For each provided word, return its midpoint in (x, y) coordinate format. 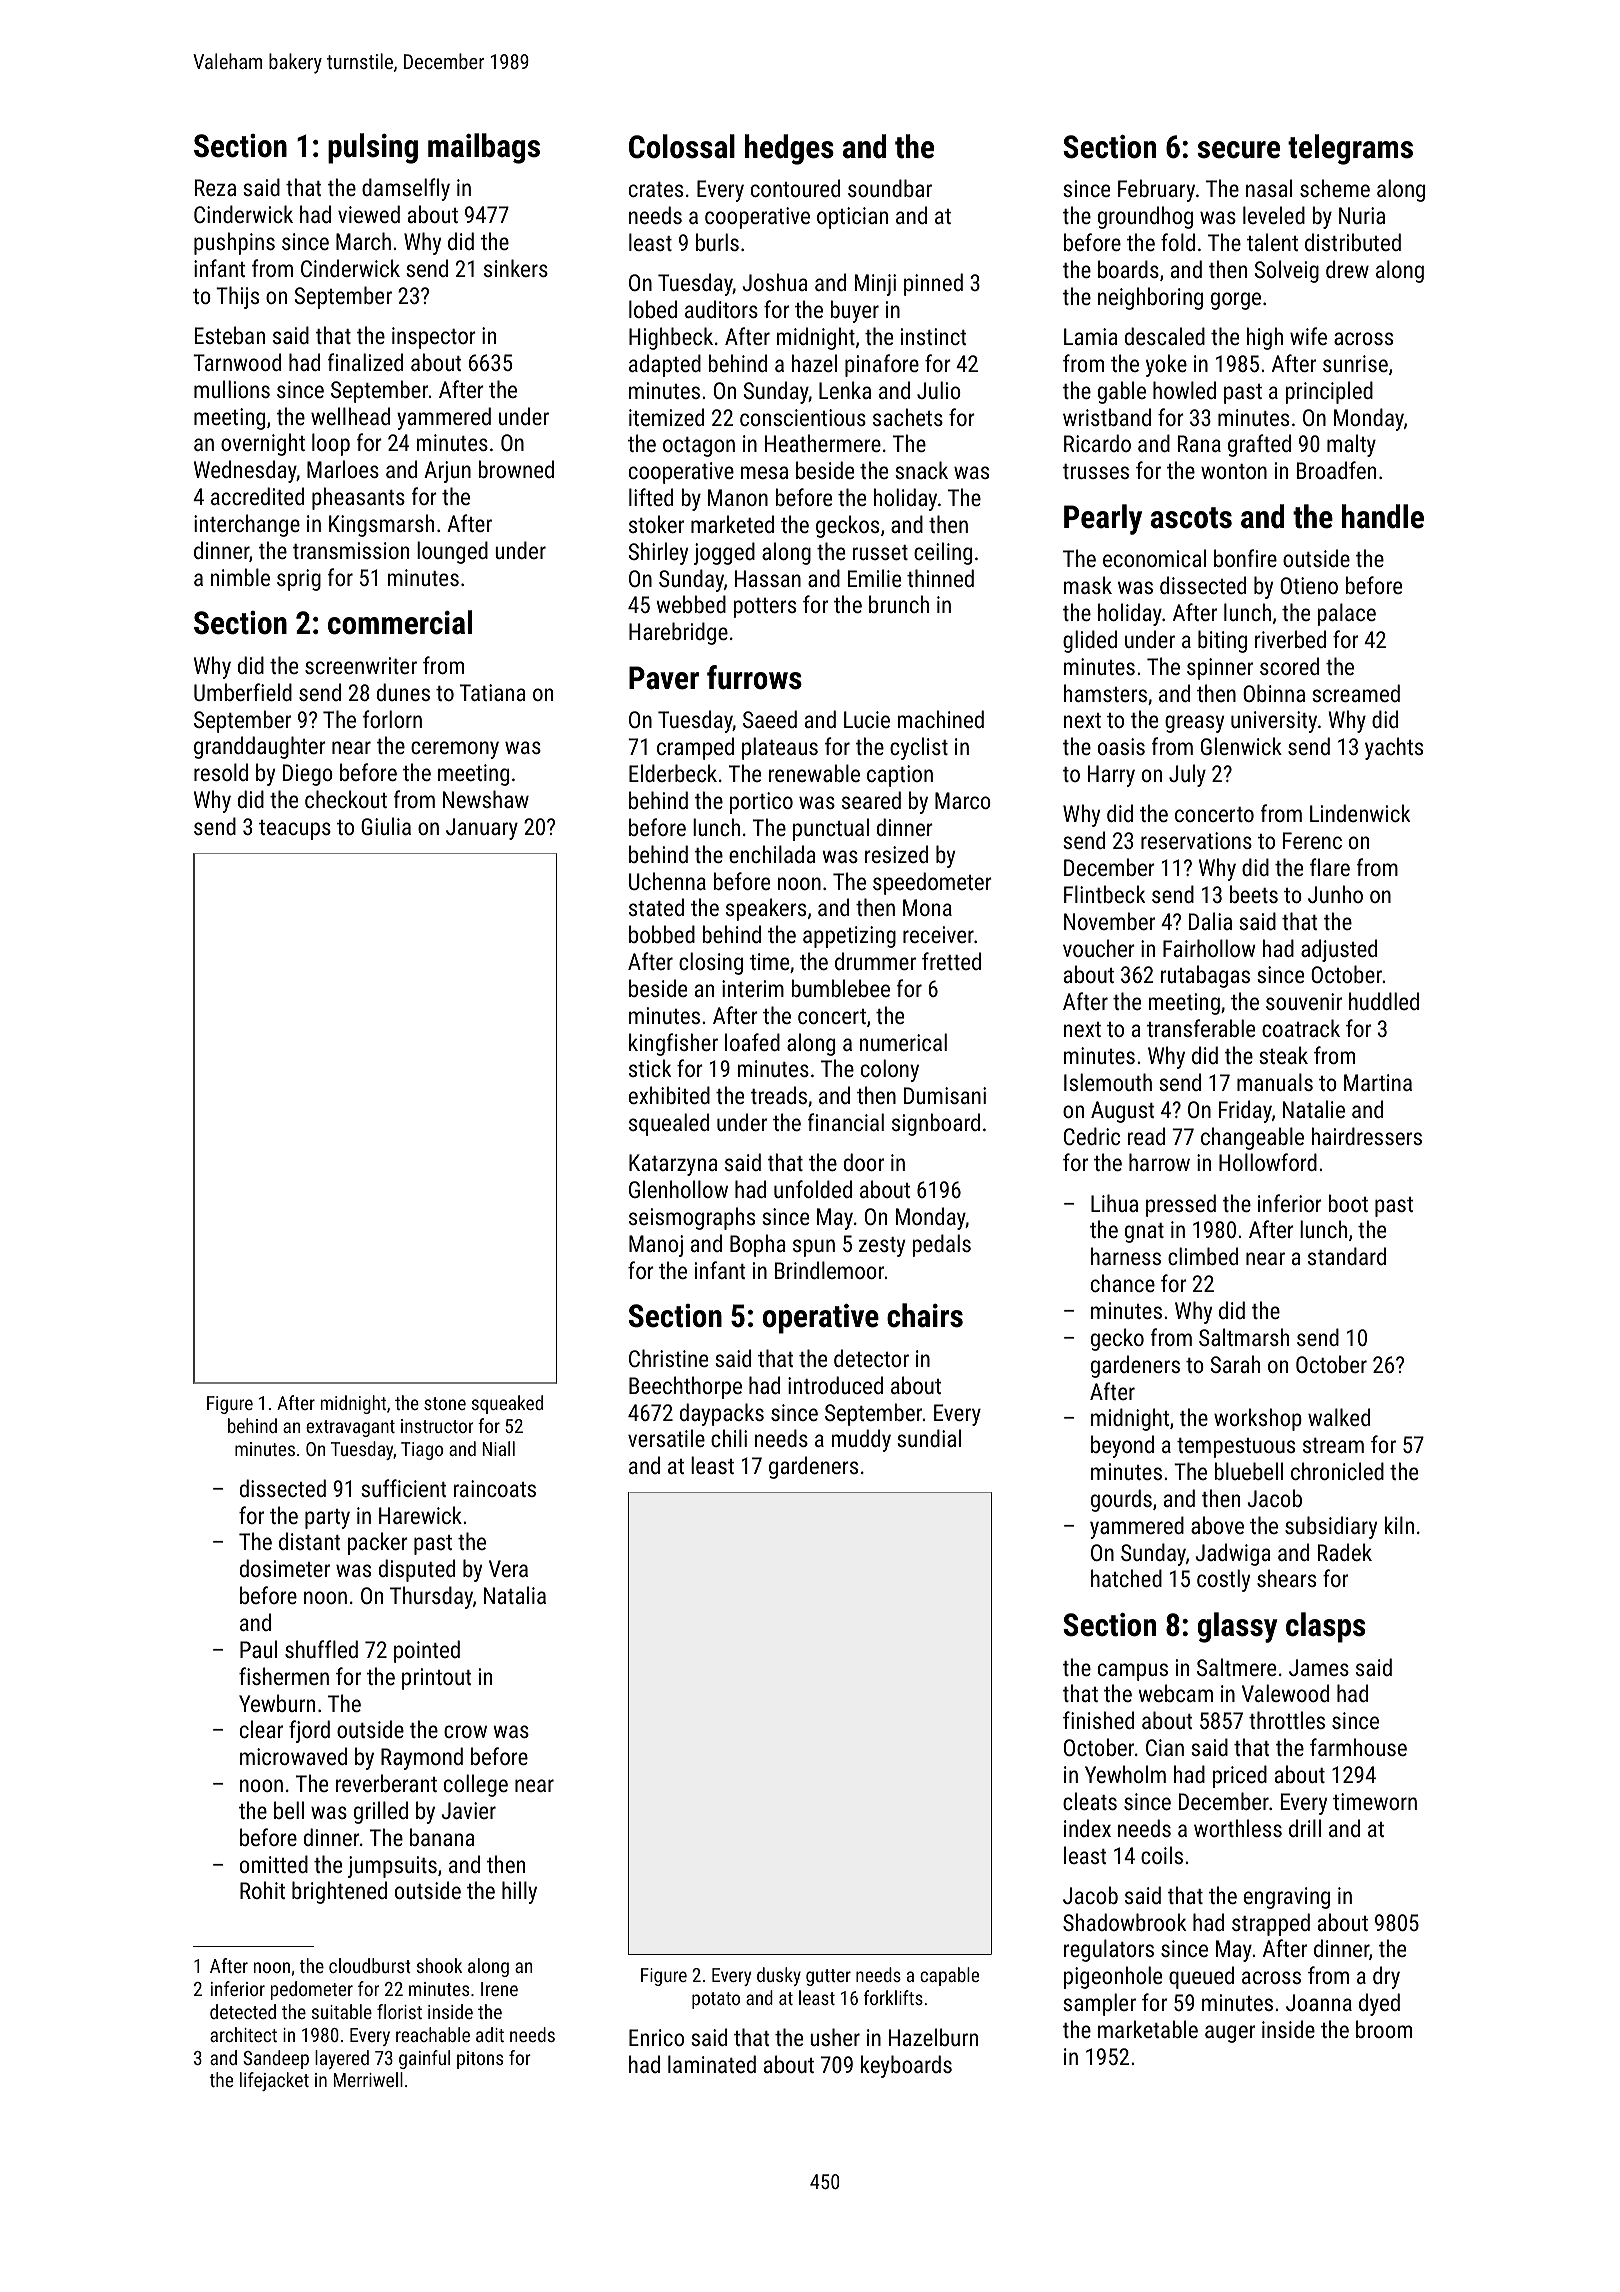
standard (1347, 1256)
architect (243, 2034)
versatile (666, 1438)
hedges (789, 149)
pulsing (373, 148)
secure (1238, 150)
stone (445, 1403)
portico (761, 803)
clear (261, 1729)
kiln (1399, 1525)
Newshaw (486, 799)
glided (1090, 641)
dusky (779, 1976)
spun (814, 1248)
